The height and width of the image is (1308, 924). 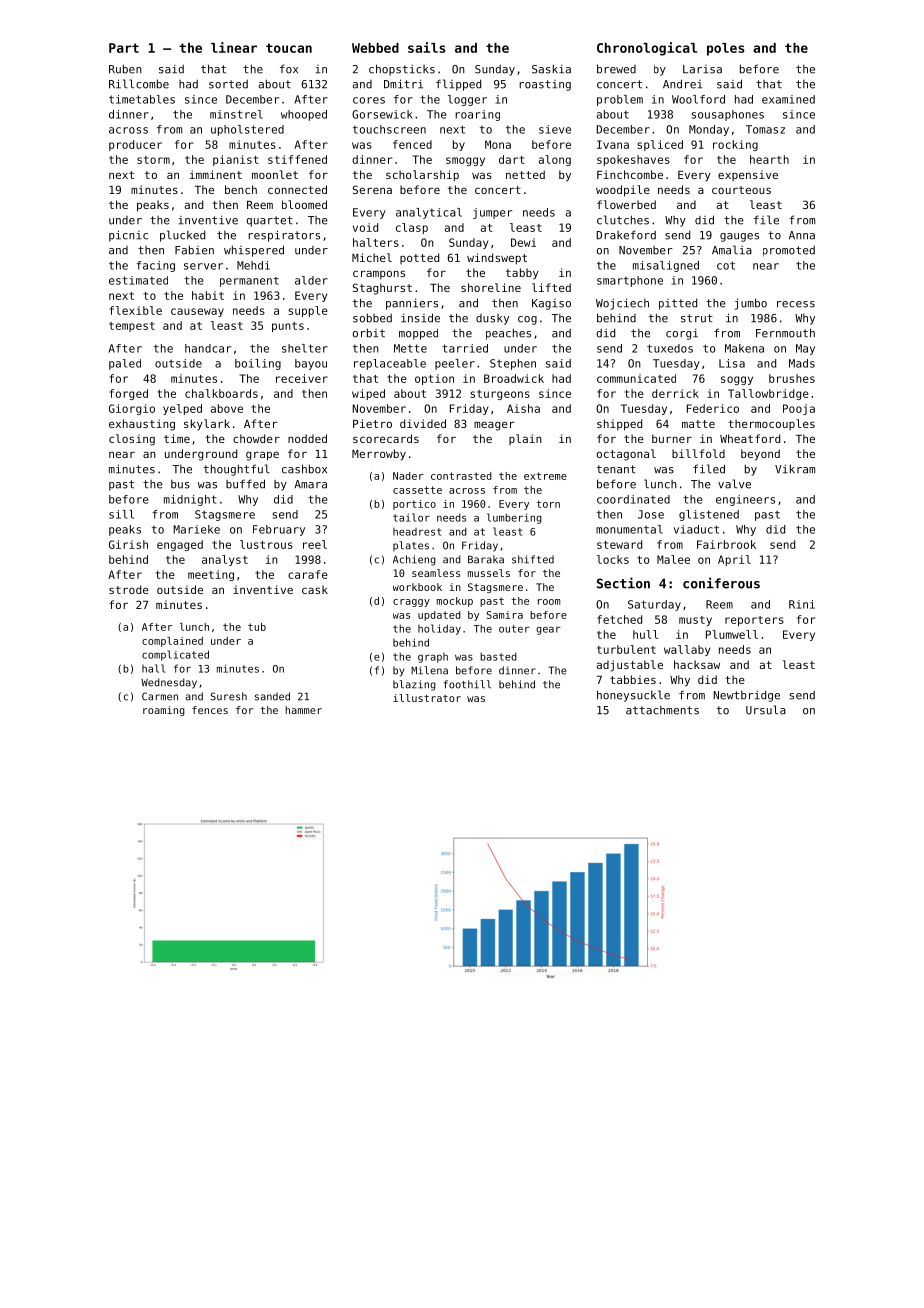 I want to click on poles, so click(x=725, y=49).
